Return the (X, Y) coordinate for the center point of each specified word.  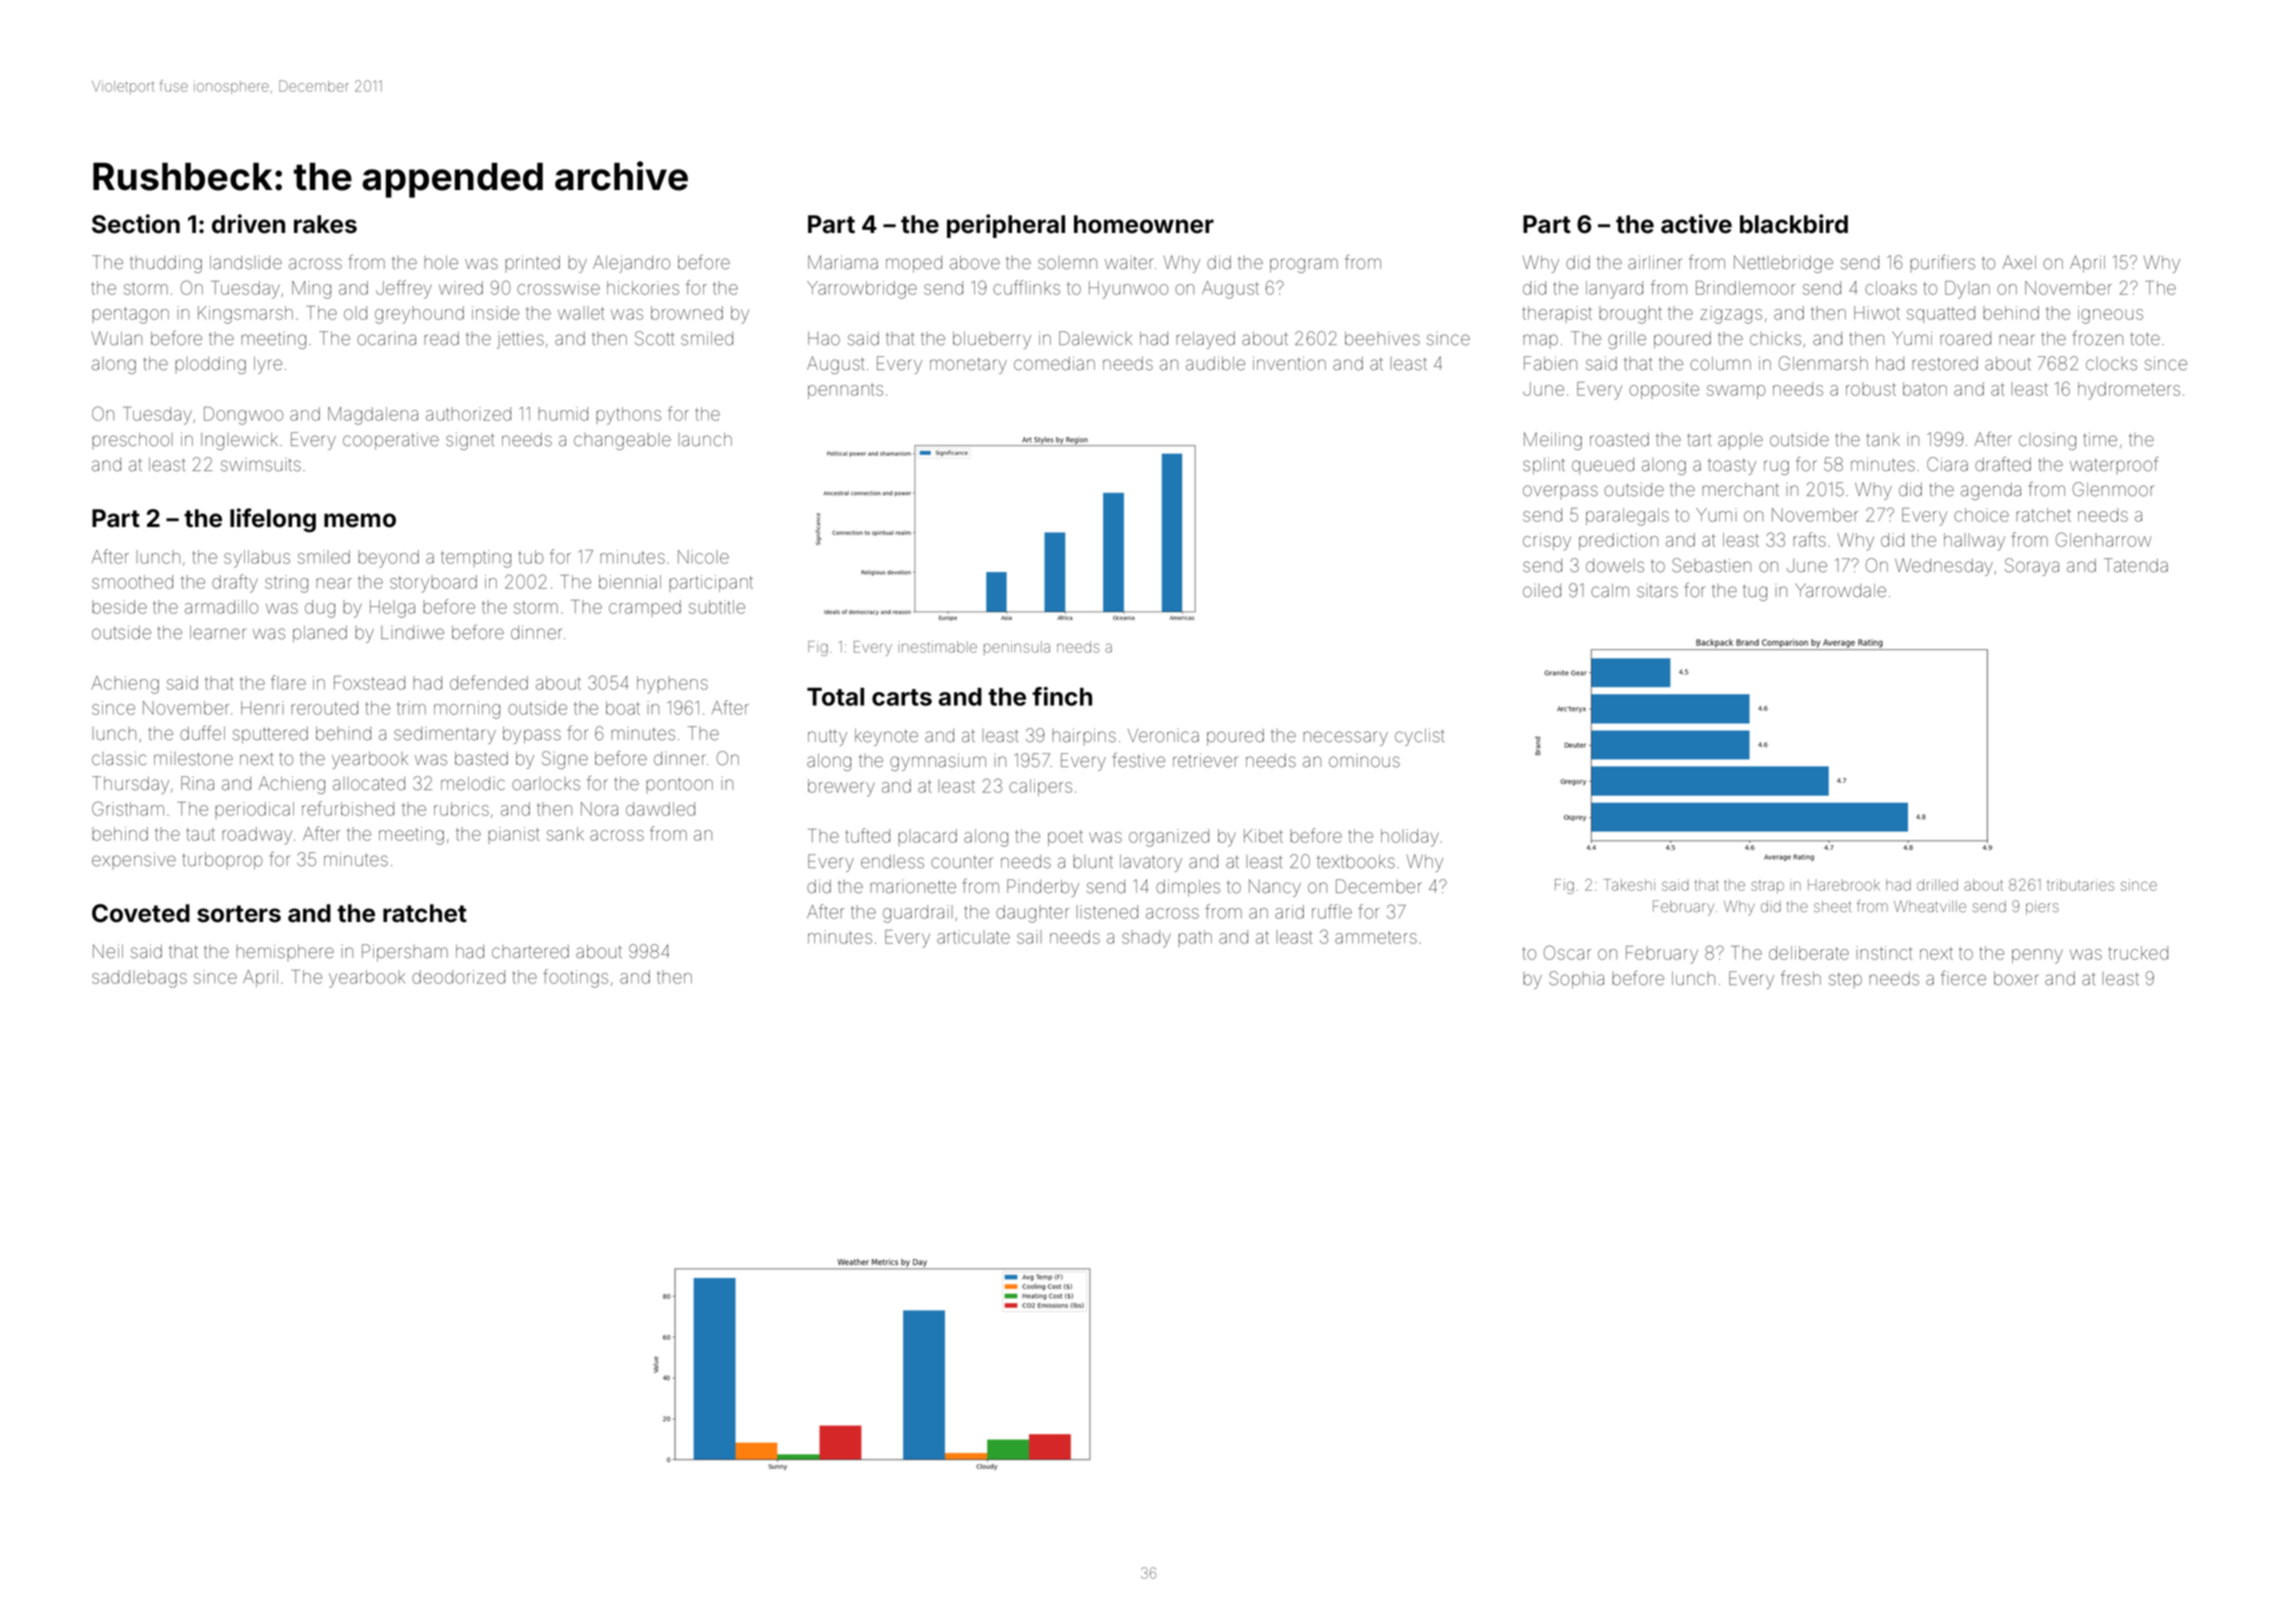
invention (1289, 363)
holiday (1410, 838)
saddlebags (139, 979)
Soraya (2032, 567)
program (1304, 265)
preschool (132, 441)
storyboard (433, 584)
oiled (1542, 590)
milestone (193, 758)
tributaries (2080, 885)
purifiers (1942, 263)
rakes (325, 224)
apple (1740, 441)
